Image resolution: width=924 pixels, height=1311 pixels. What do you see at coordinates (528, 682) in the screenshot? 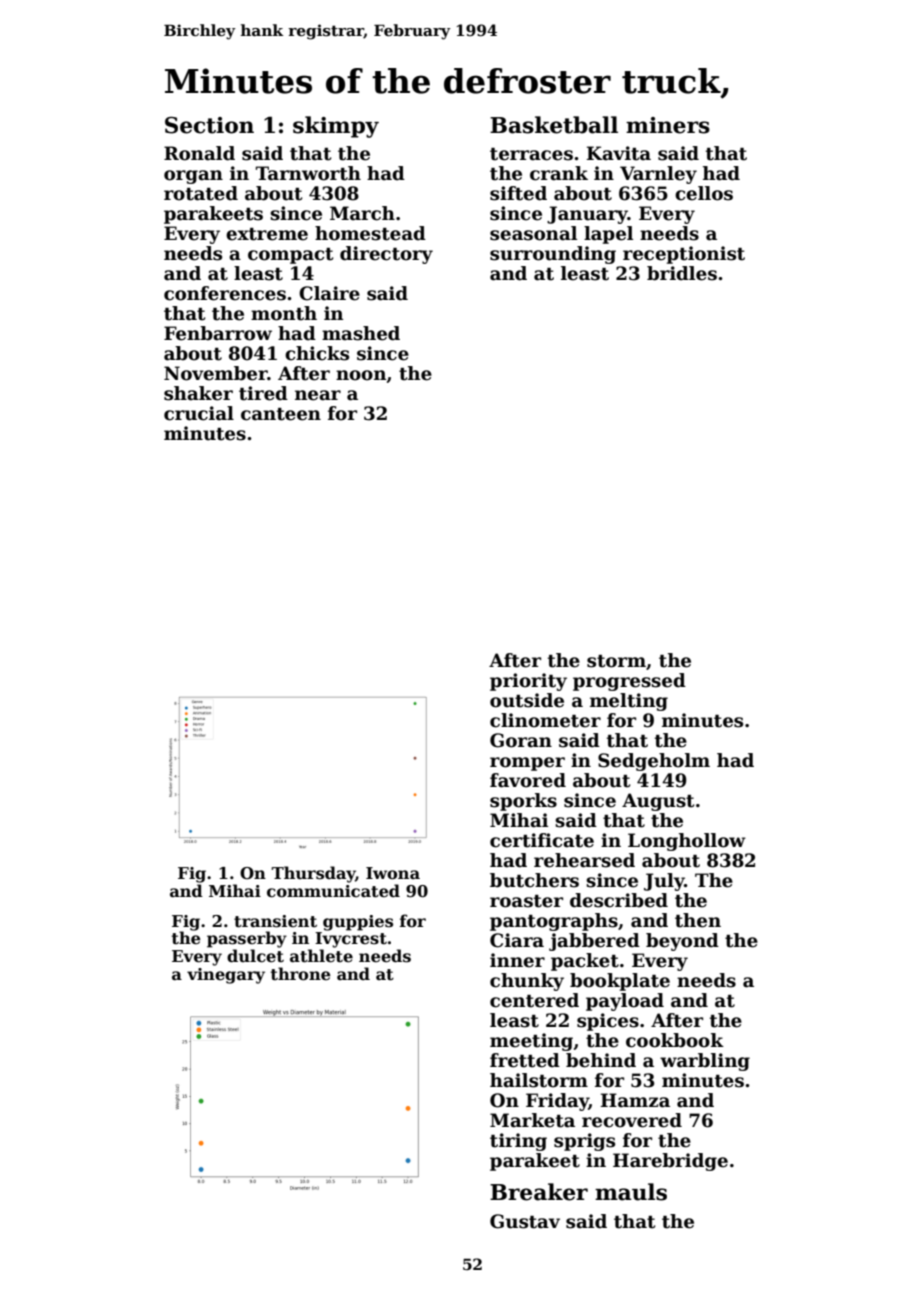
I see `priority` at bounding box center [528, 682].
